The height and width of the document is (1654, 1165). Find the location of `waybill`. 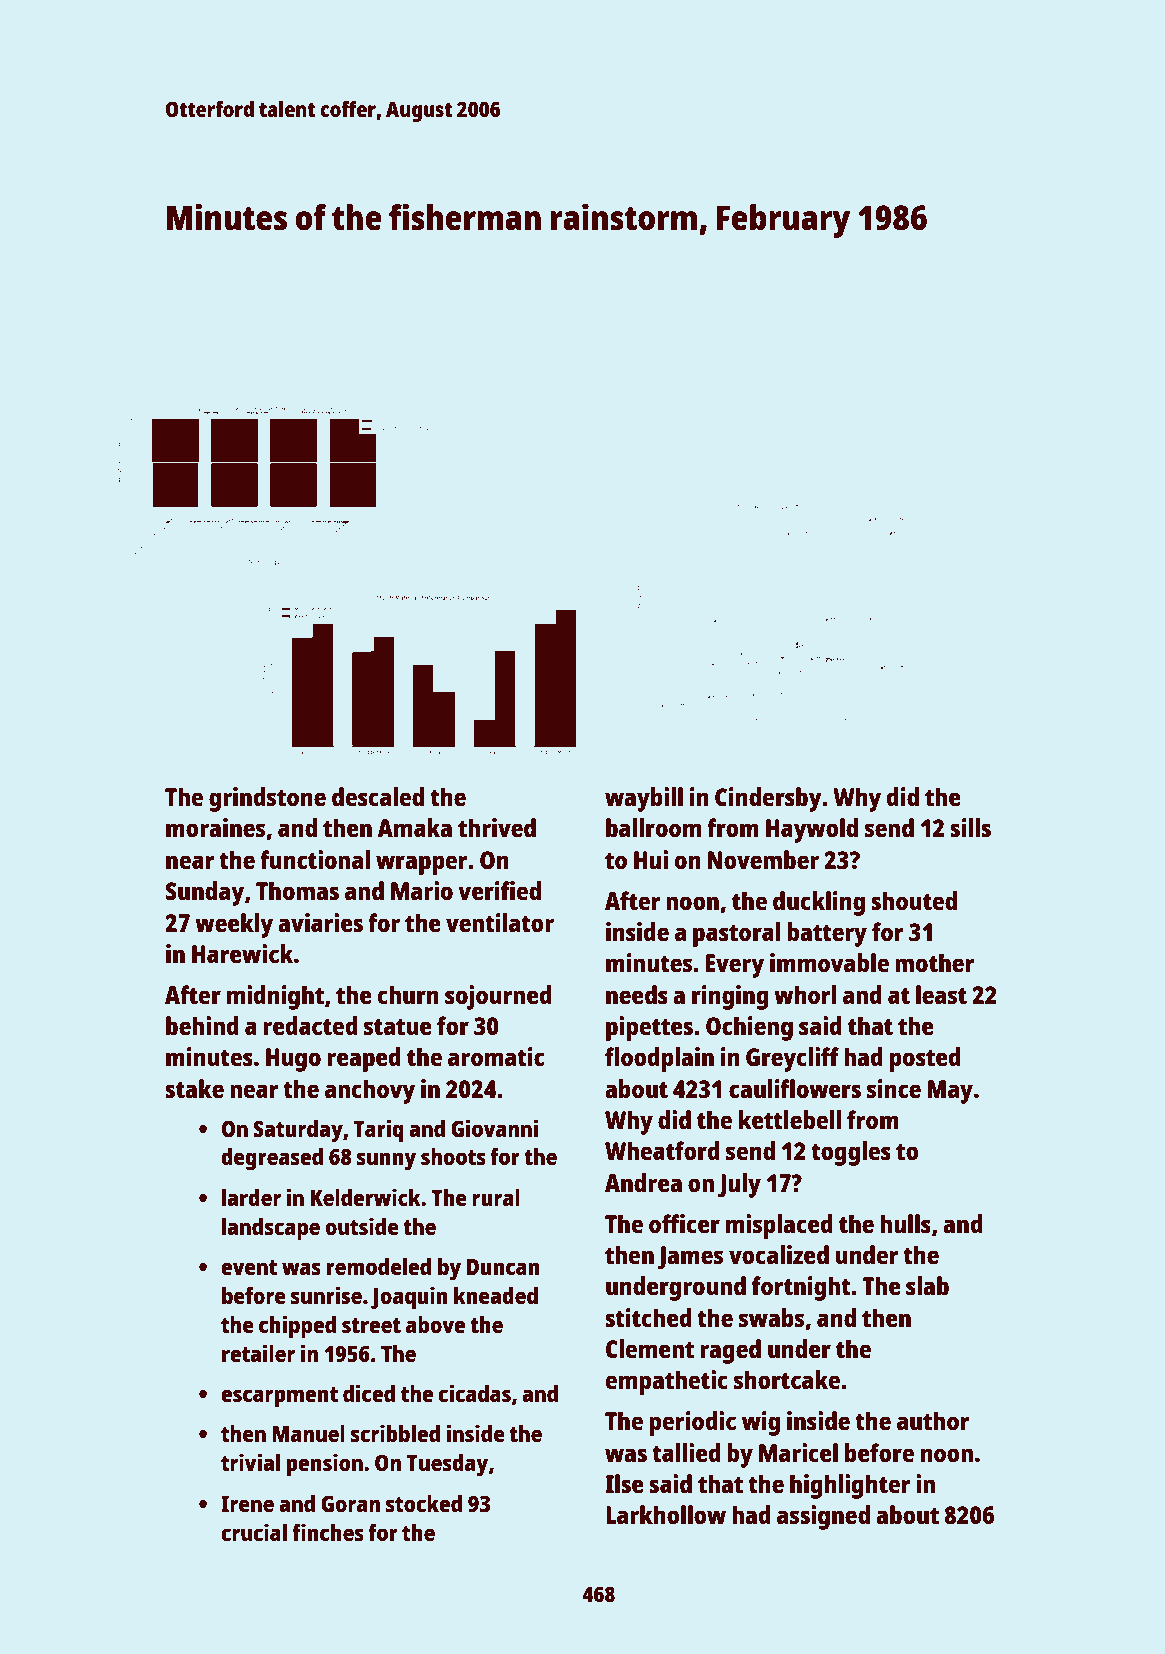

waybill is located at coordinates (644, 799).
